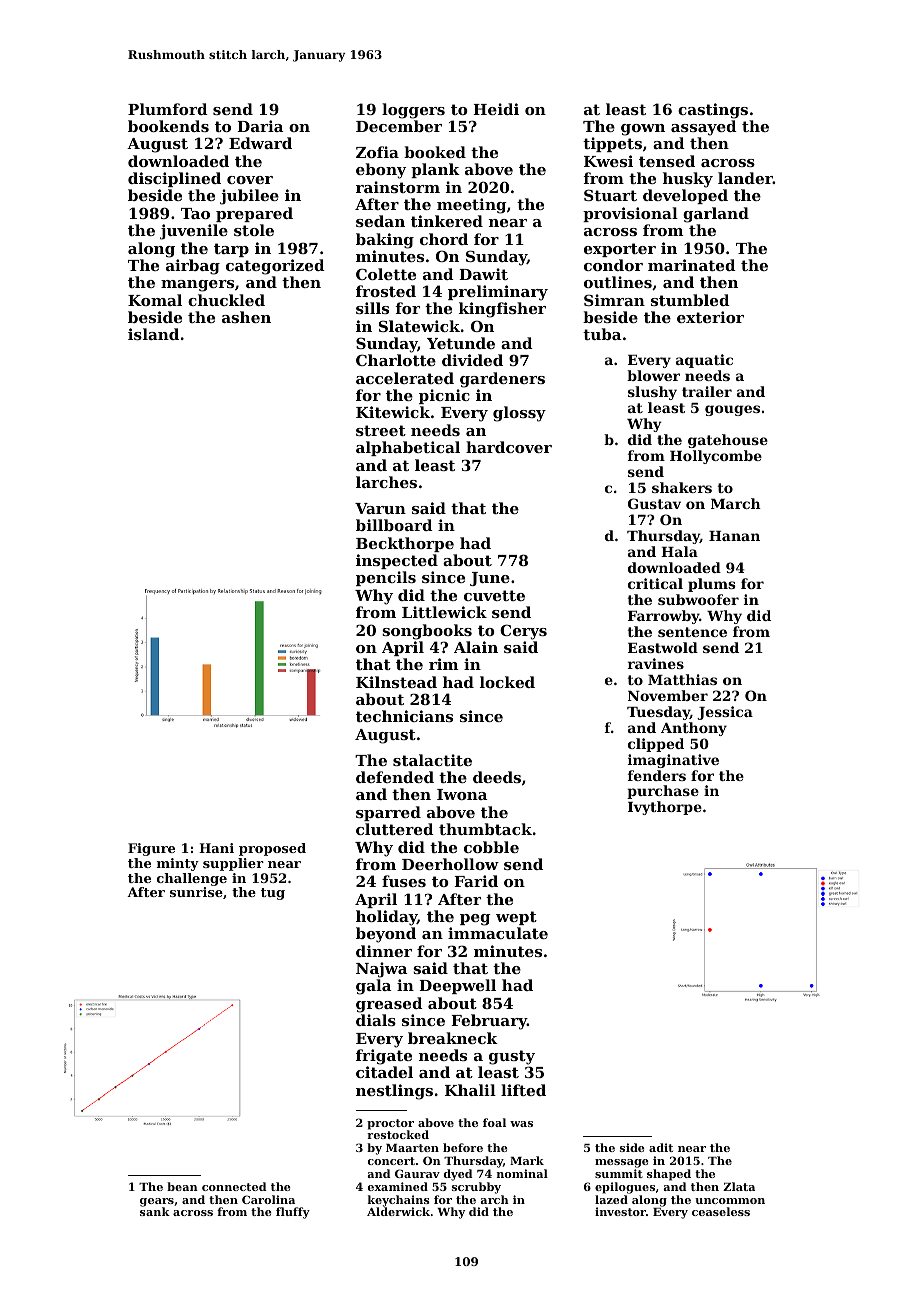 The image size is (908, 1316). I want to click on Hanan, so click(734, 536).
